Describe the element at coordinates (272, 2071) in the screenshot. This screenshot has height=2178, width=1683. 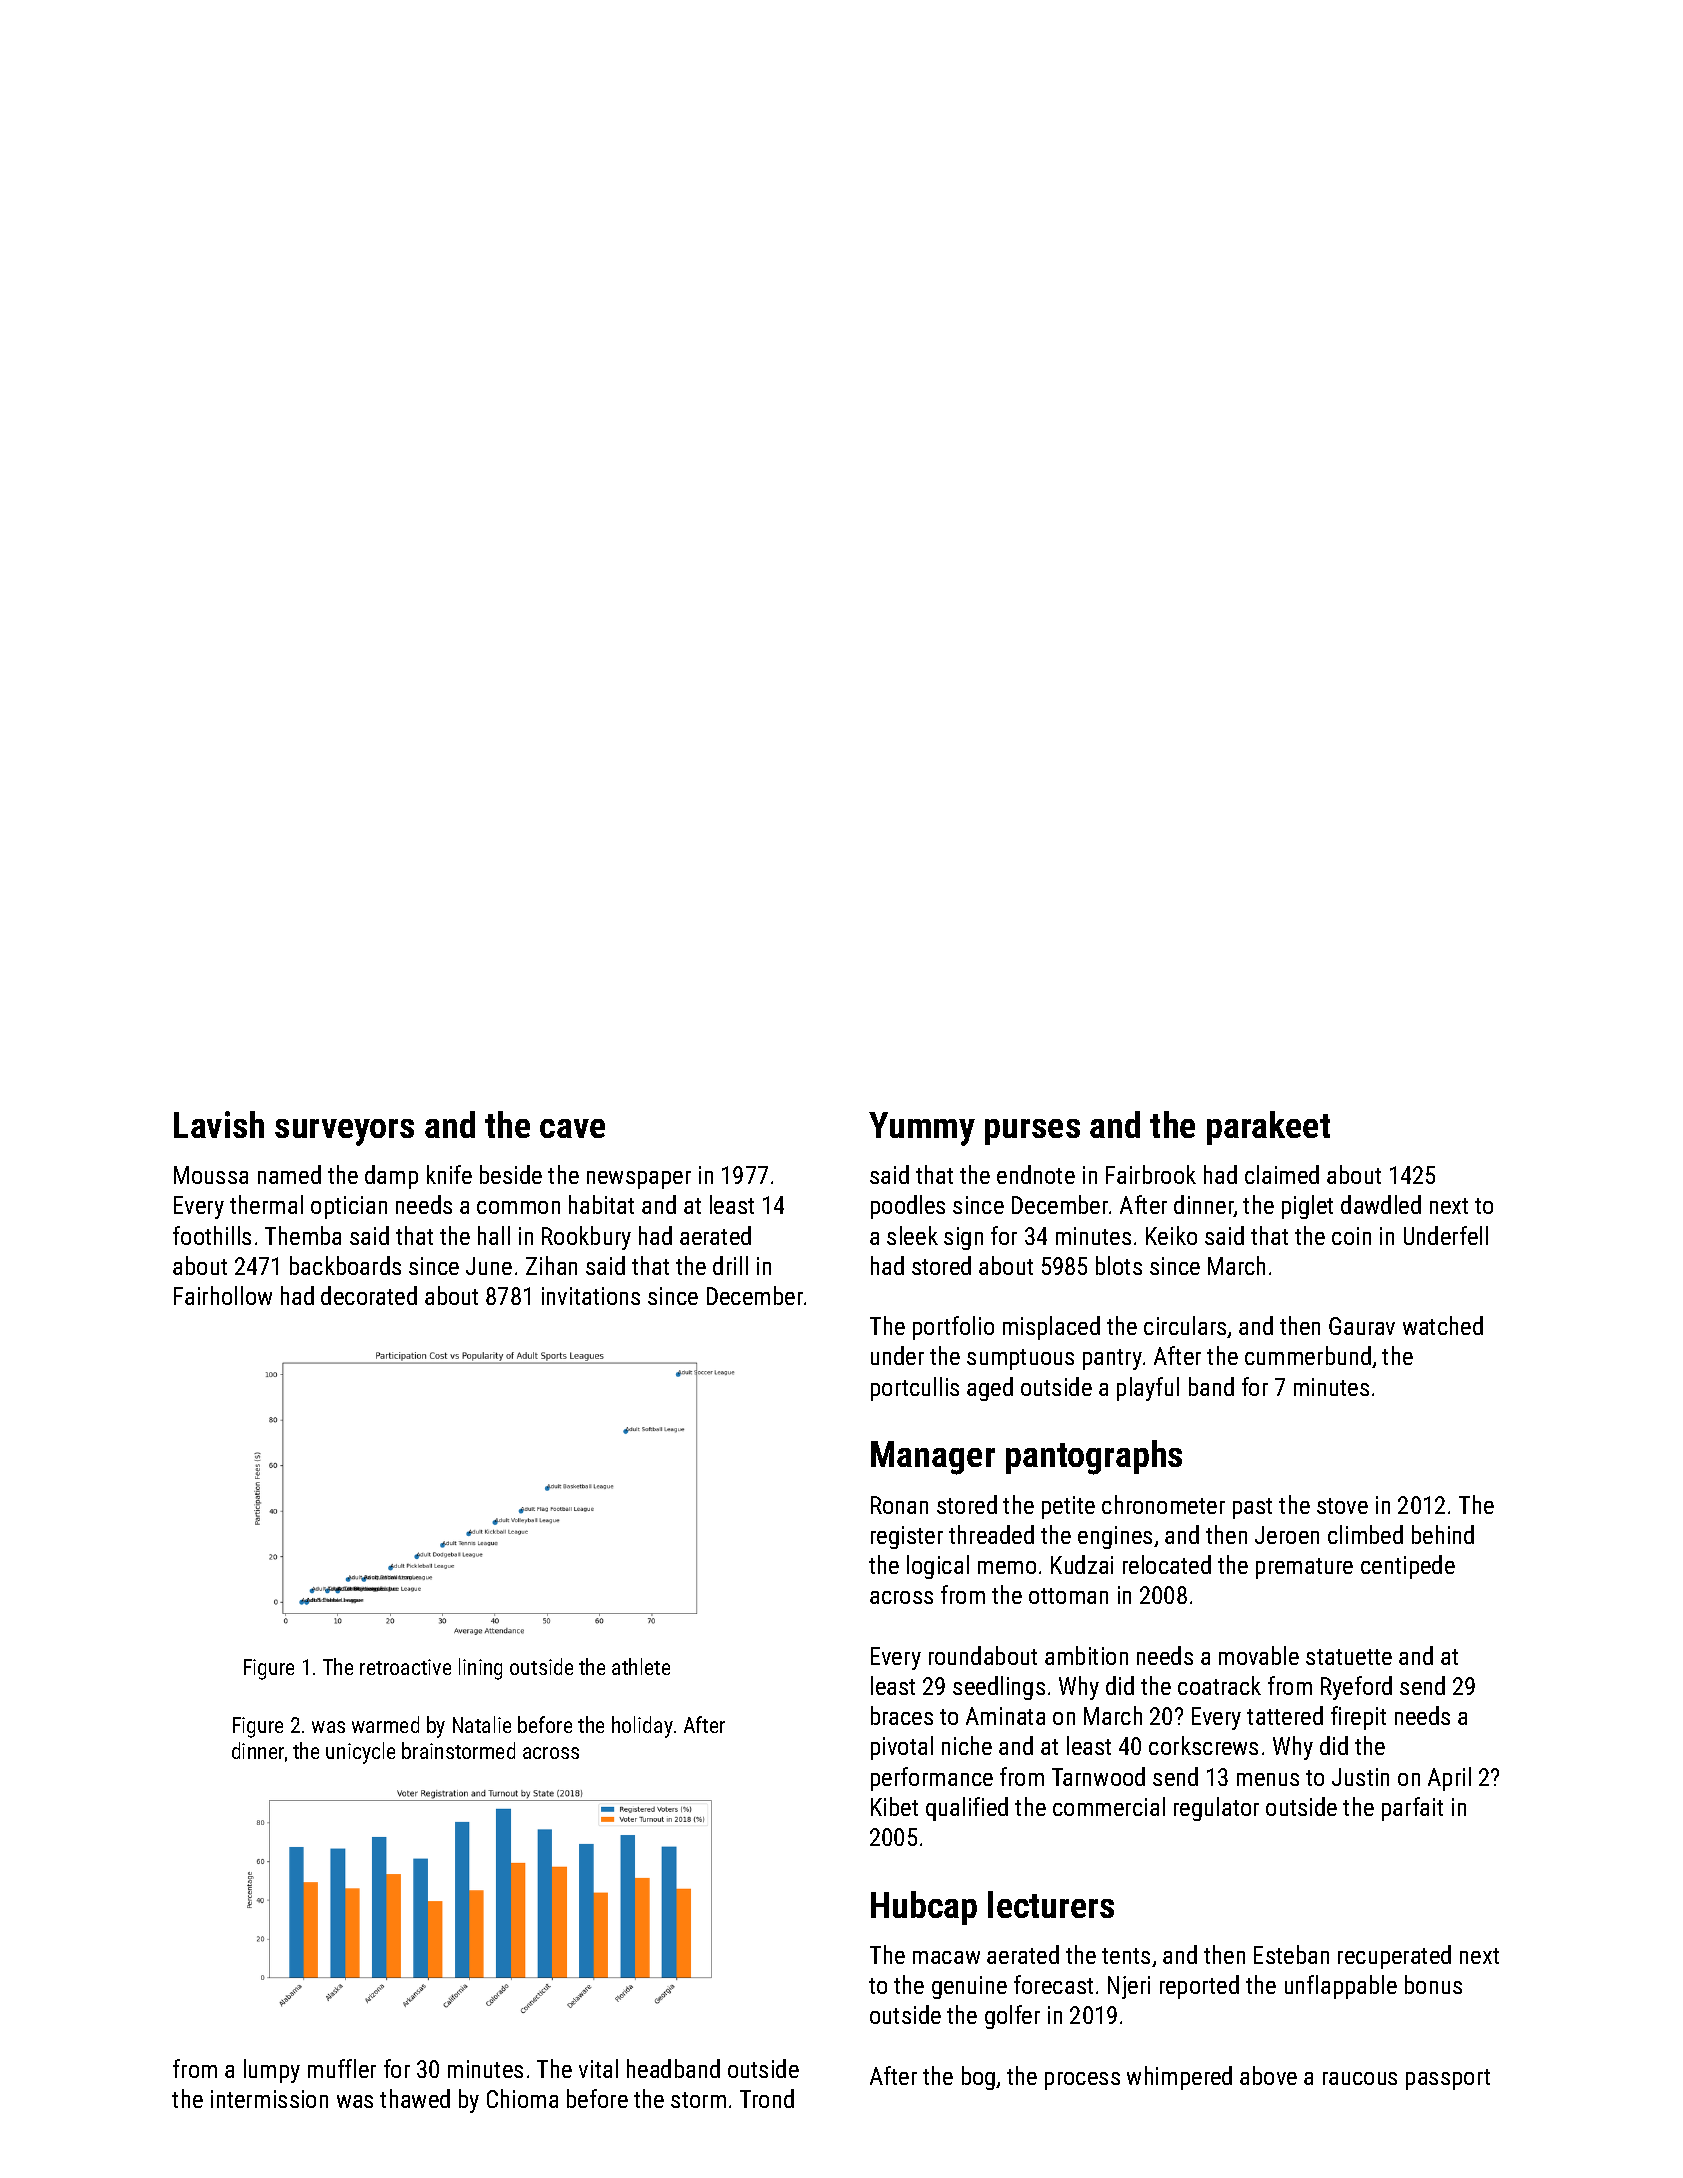
I see `lumpy` at that location.
